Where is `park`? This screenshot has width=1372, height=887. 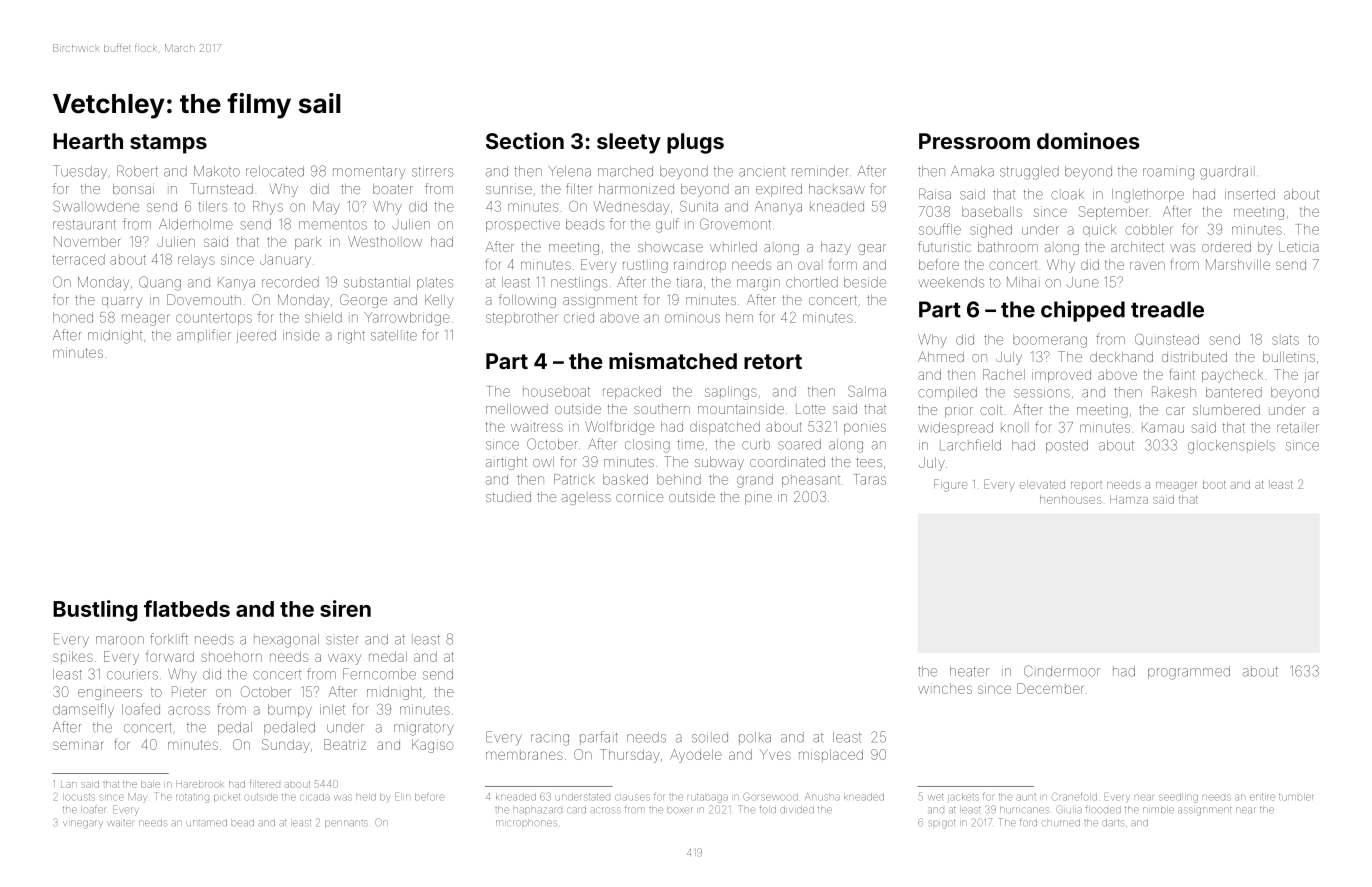 park is located at coordinates (308, 242).
